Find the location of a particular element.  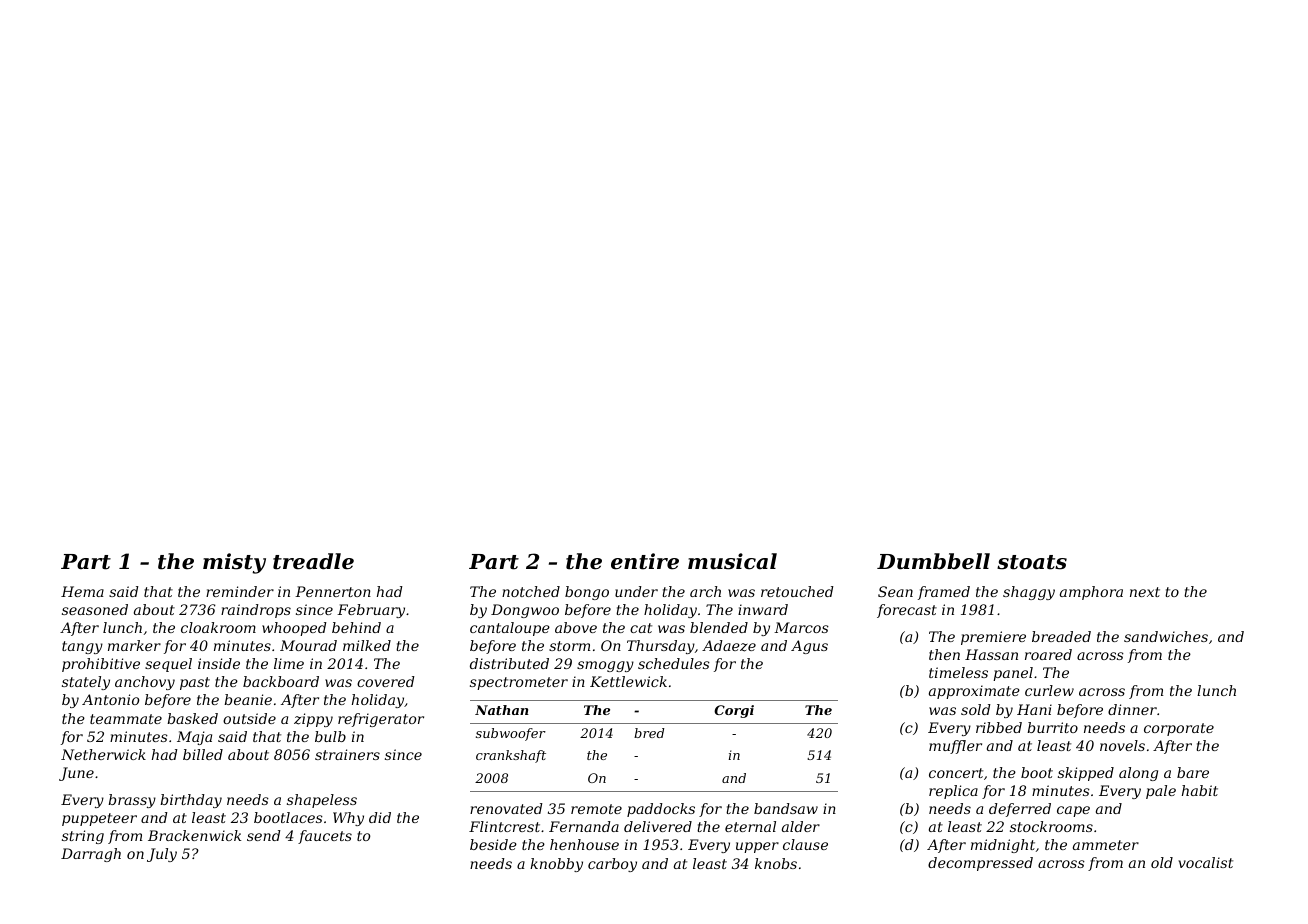

approximate is located at coordinates (974, 692).
